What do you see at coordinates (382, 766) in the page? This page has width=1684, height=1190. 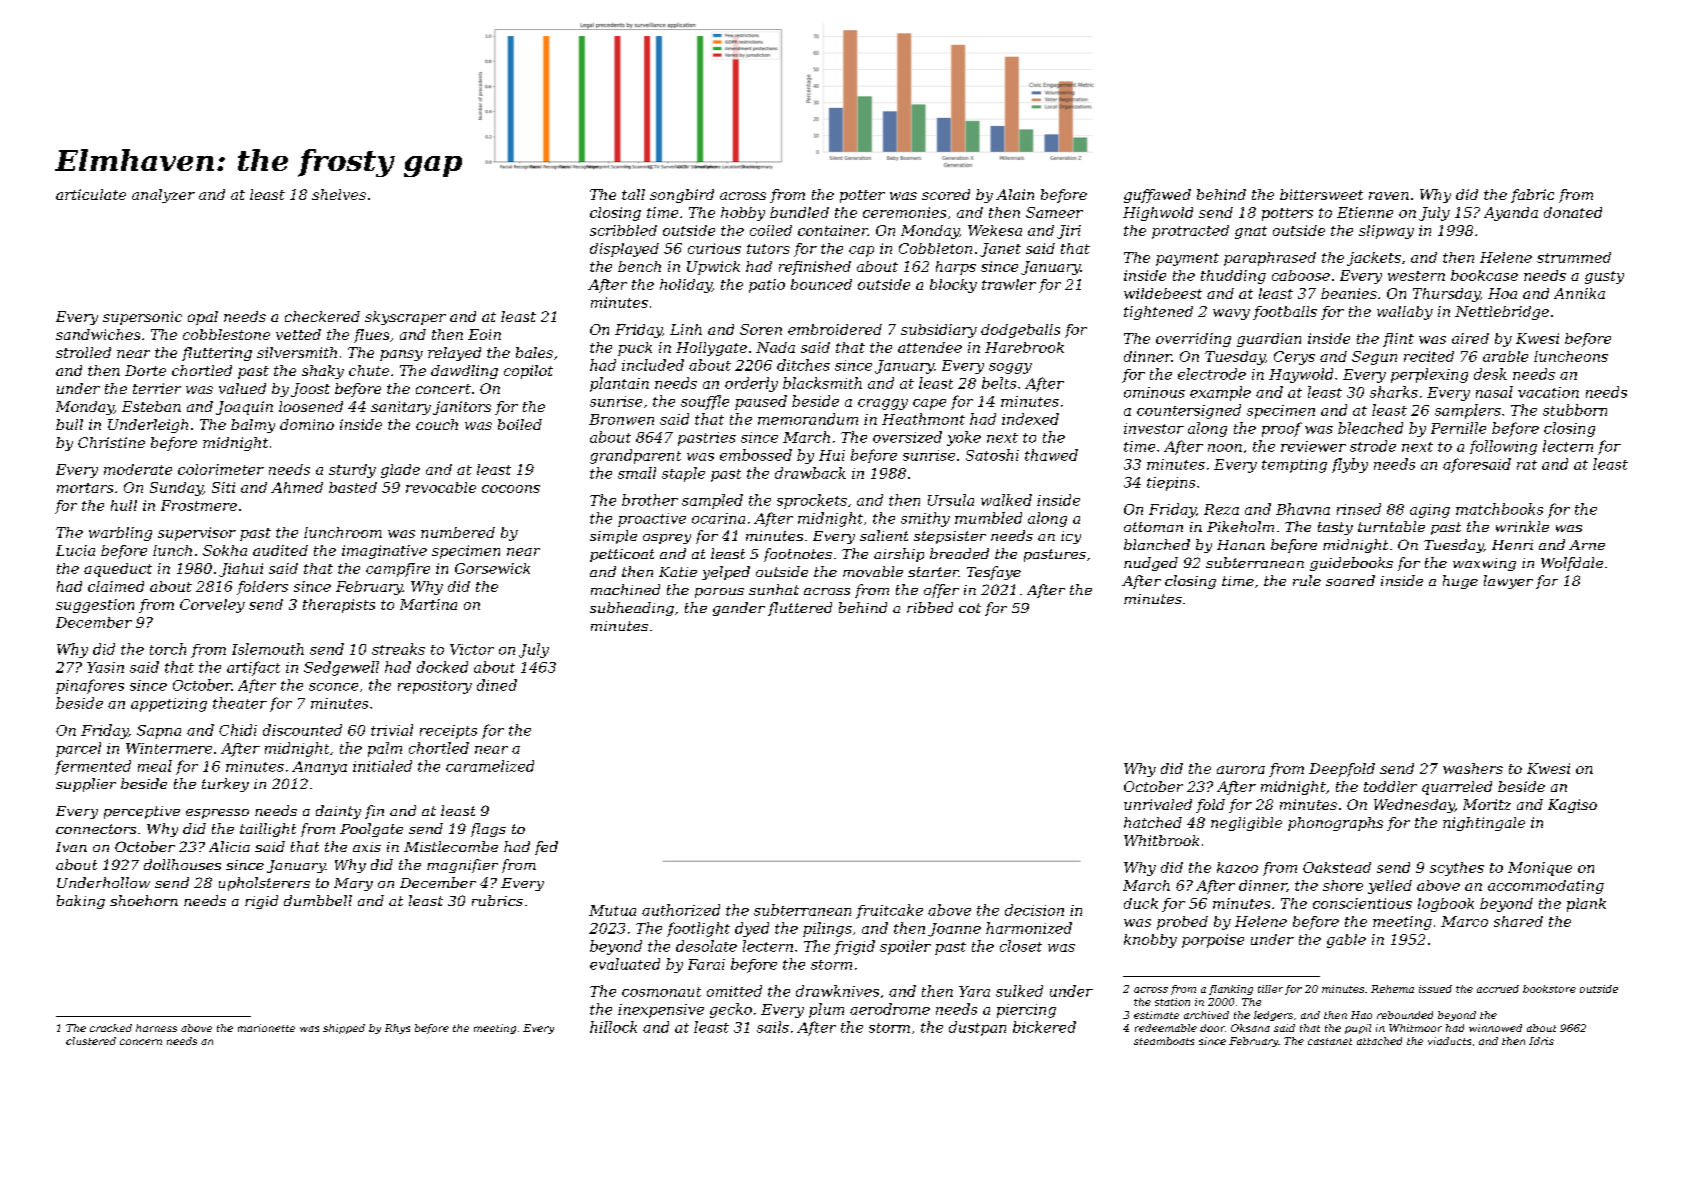 I see `initialed` at bounding box center [382, 766].
